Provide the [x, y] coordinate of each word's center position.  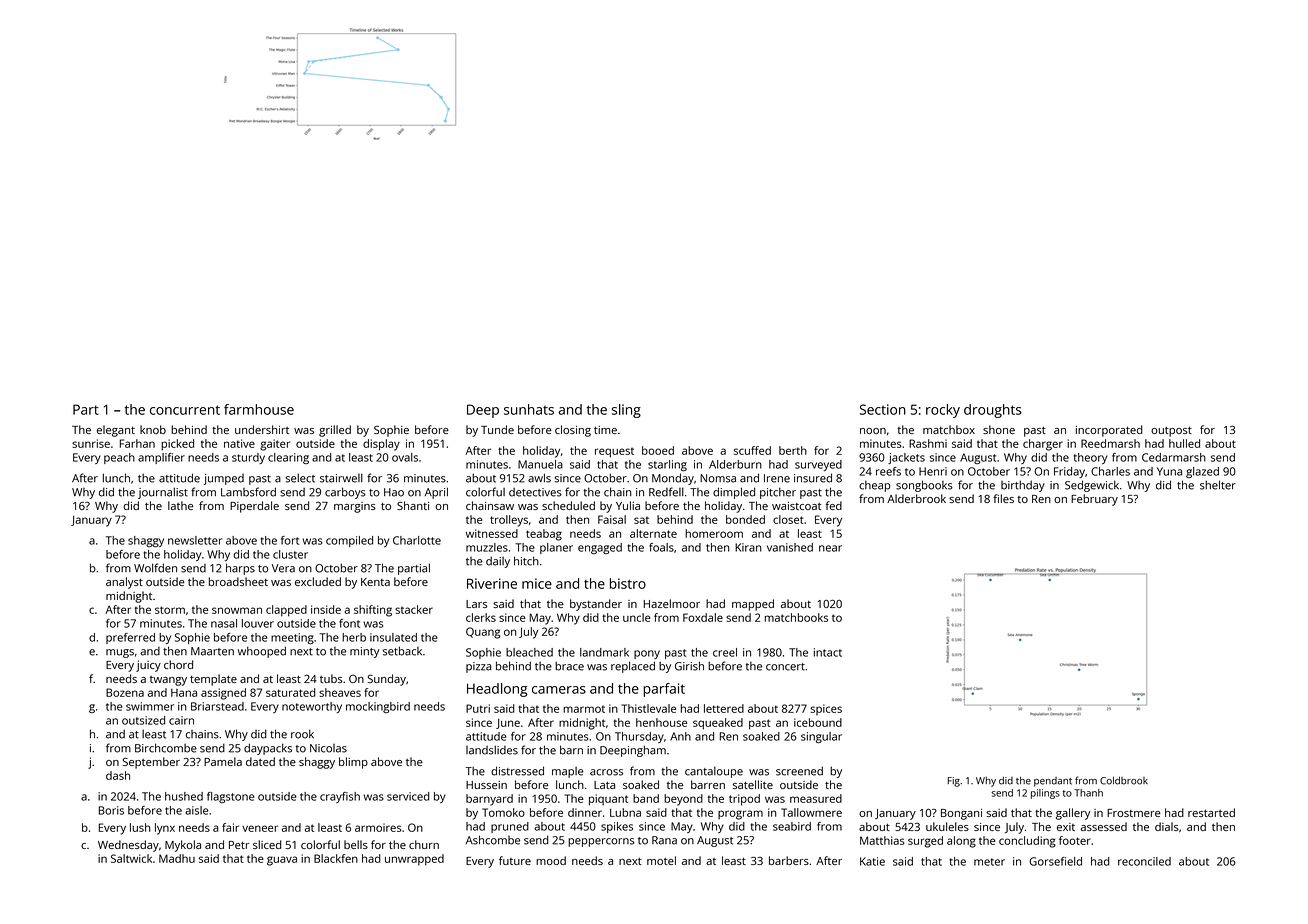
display [381, 445]
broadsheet [238, 581]
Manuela [540, 464]
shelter [1218, 485]
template [213, 680]
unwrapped [414, 860]
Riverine [492, 583]
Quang [483, 633]
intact [828, 652]
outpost [1171, 431]
